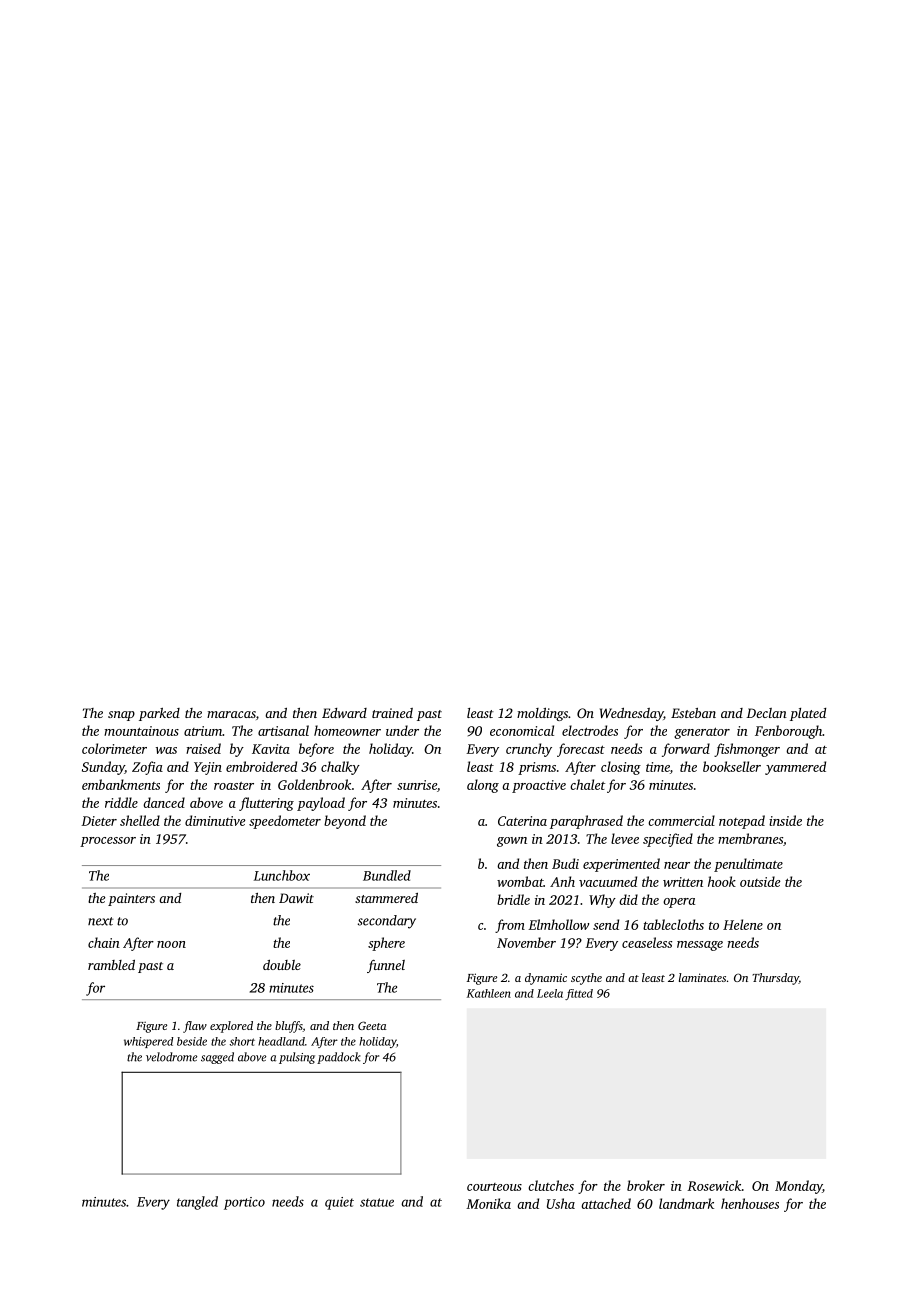 This document has height=1316, width=908. What do you see at coordinates (131, 899) in the document?
I see `painters` at bounding box center [131, 899].
